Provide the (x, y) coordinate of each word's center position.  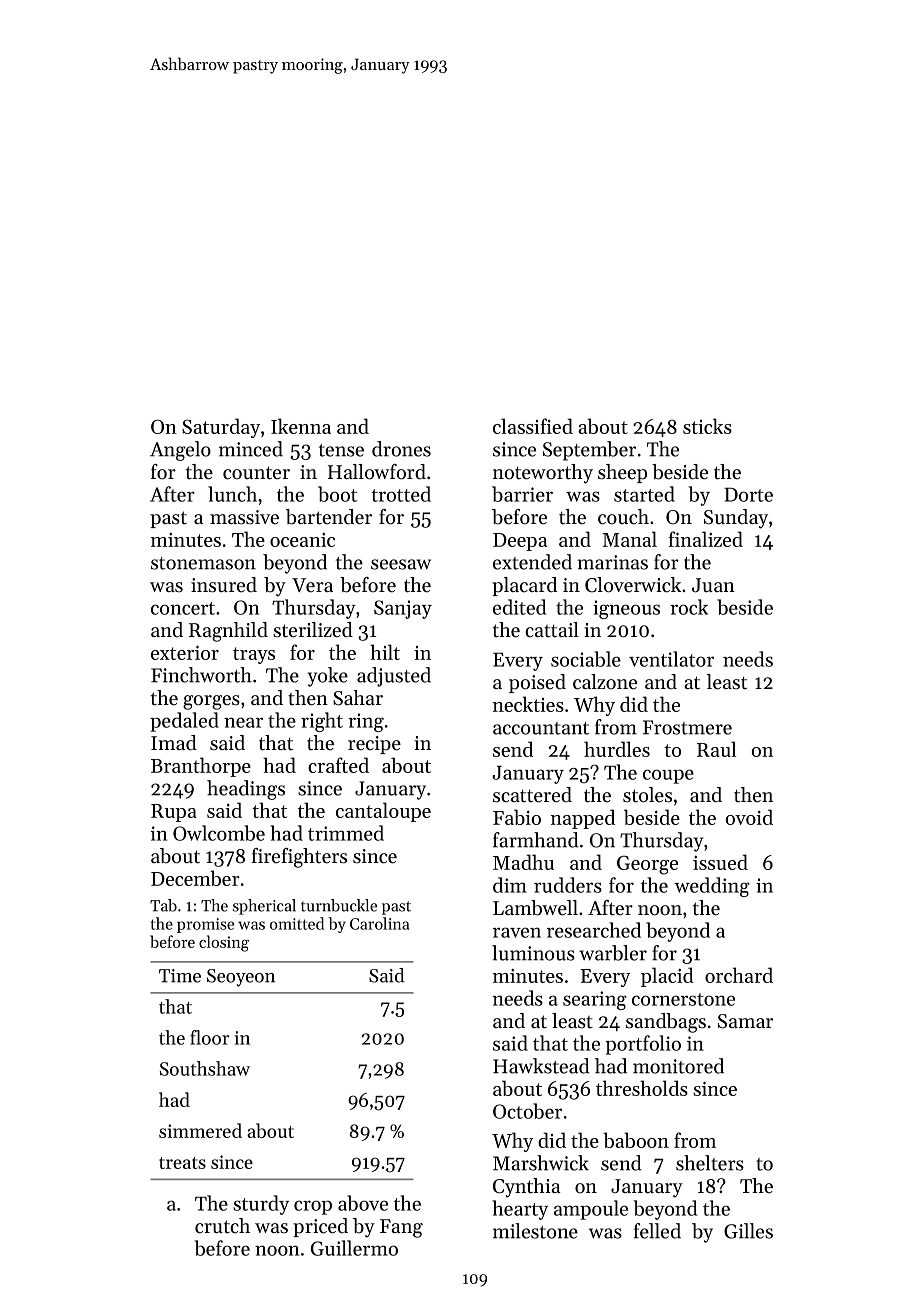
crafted (338, 765)
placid (667, 977)
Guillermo (354, 1248)
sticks (707, 426)
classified (533, 426)
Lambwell (535, 908)
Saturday (221, 428)
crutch (222, 1226)
